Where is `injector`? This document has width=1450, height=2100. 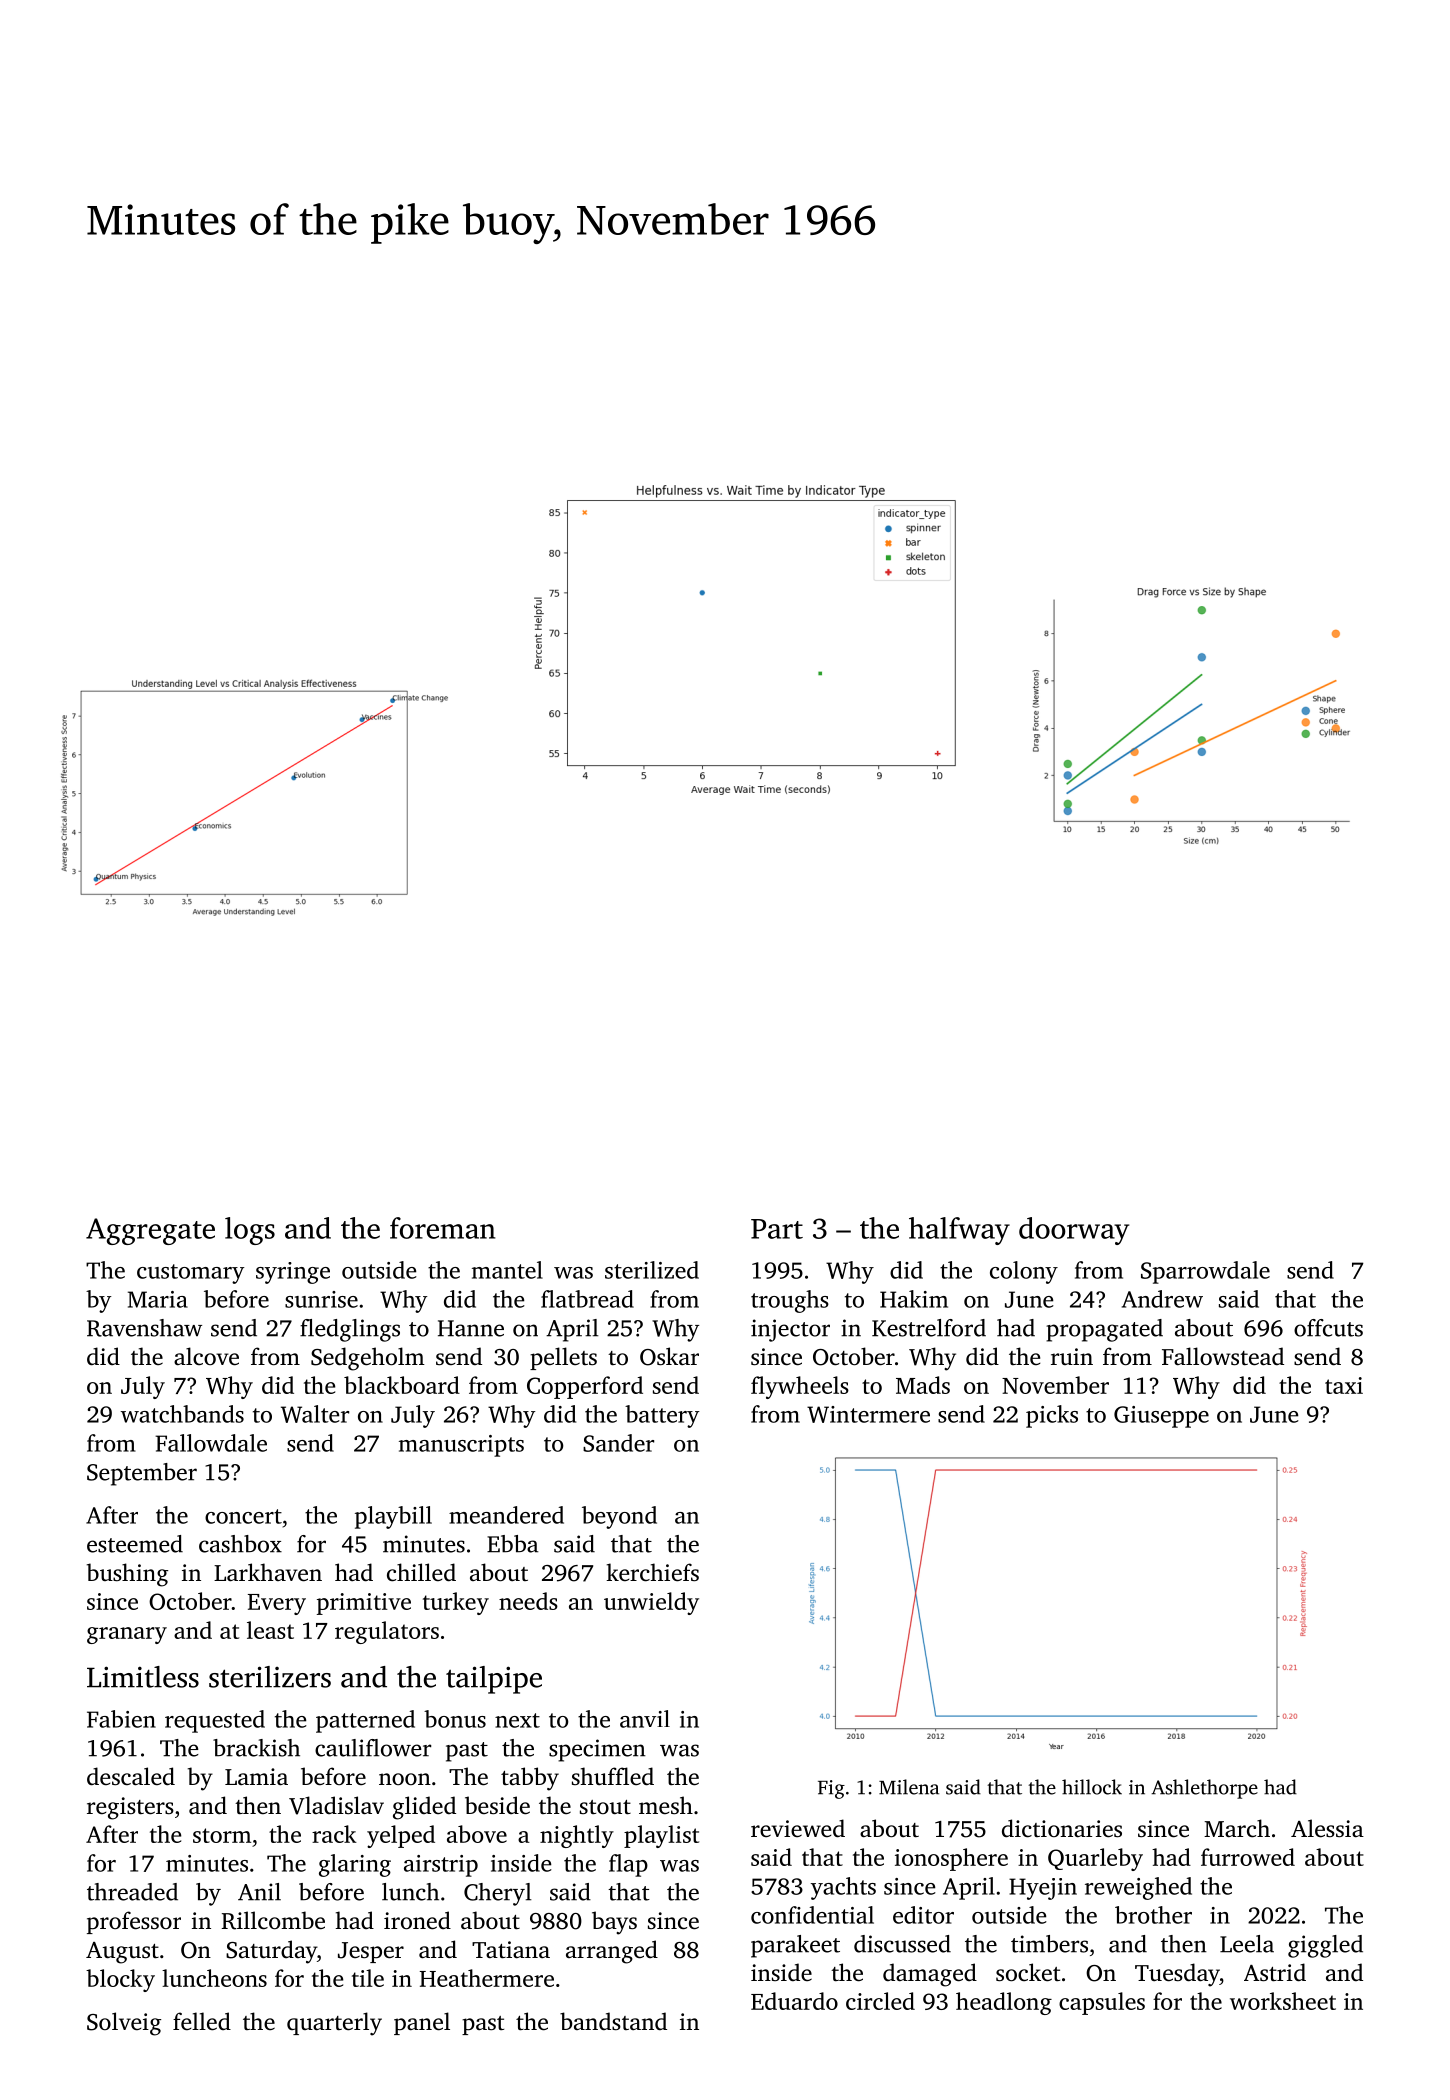
injector is located at coordinates (790, 1330).
